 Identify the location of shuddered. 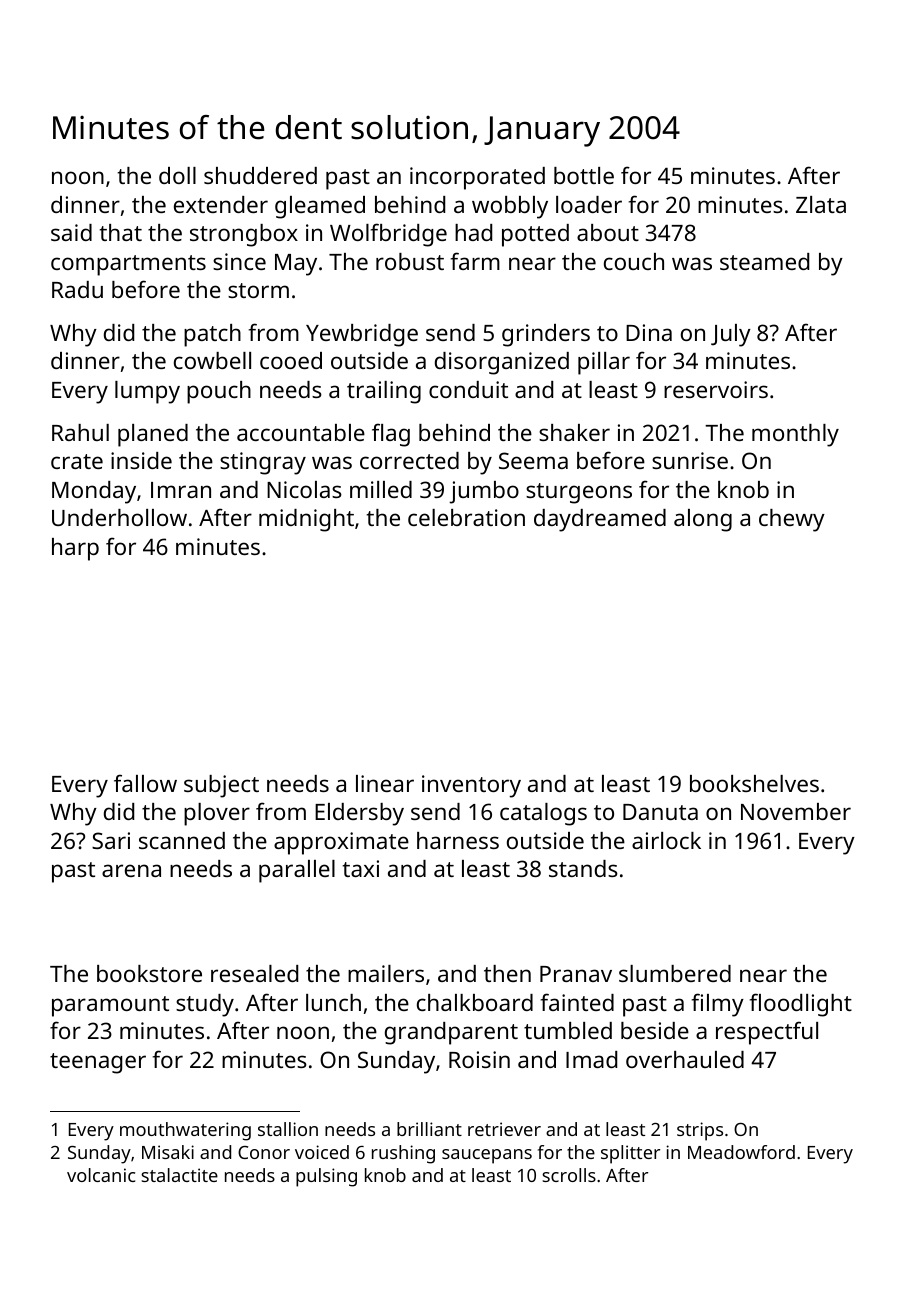
(260, 175).
